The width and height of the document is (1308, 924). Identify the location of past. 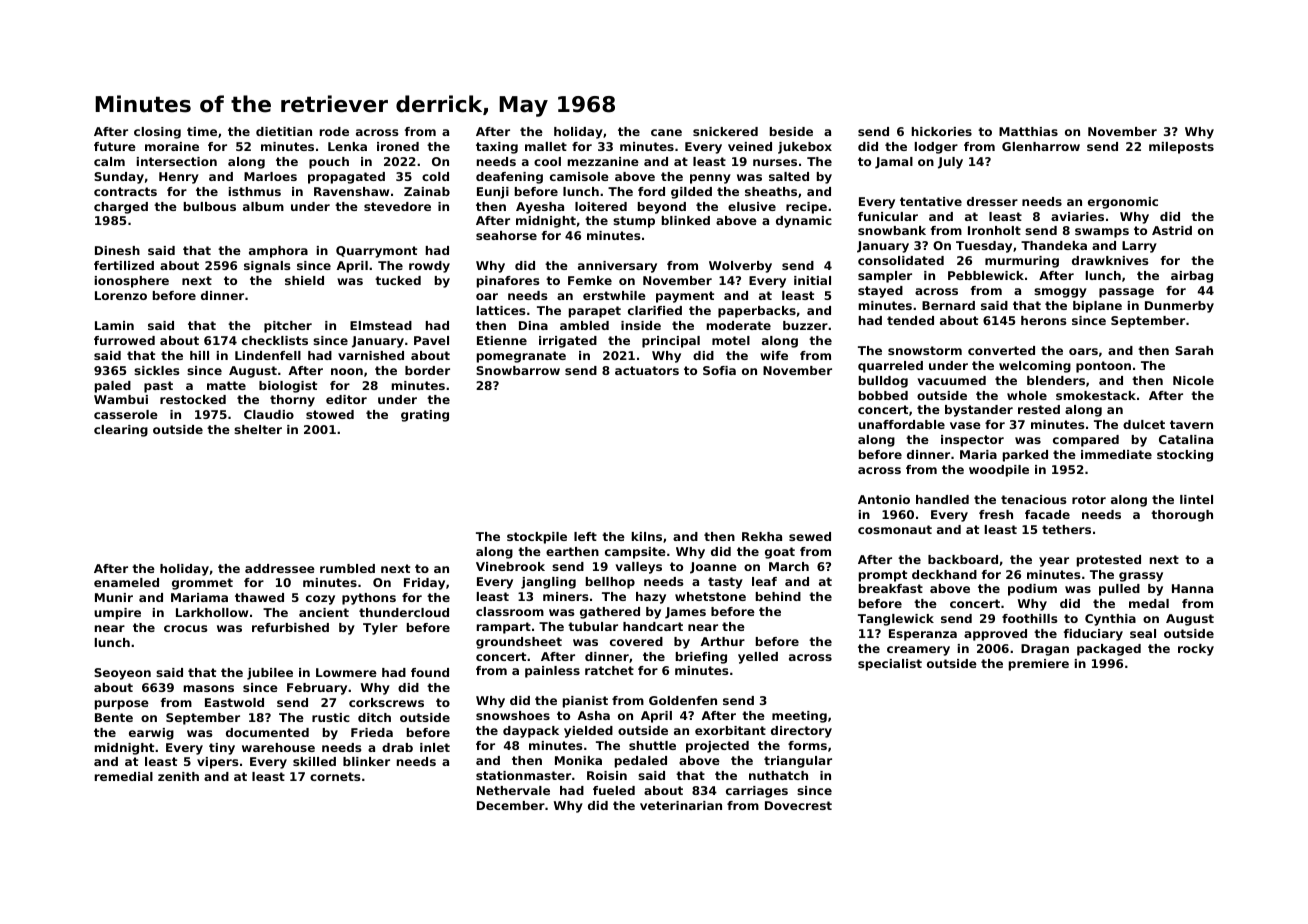
(158, 387).
